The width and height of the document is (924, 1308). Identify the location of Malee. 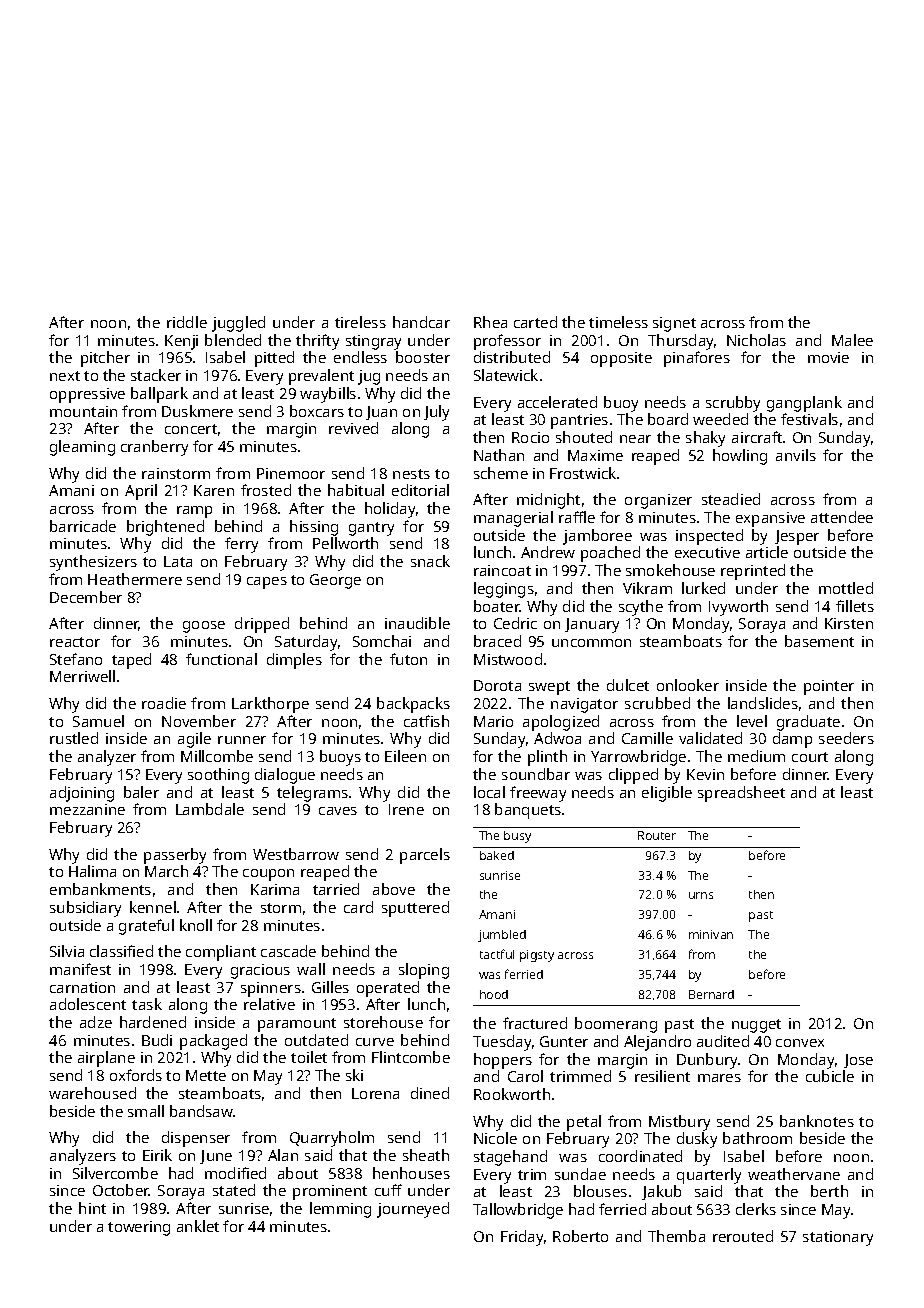
(852, 340).
